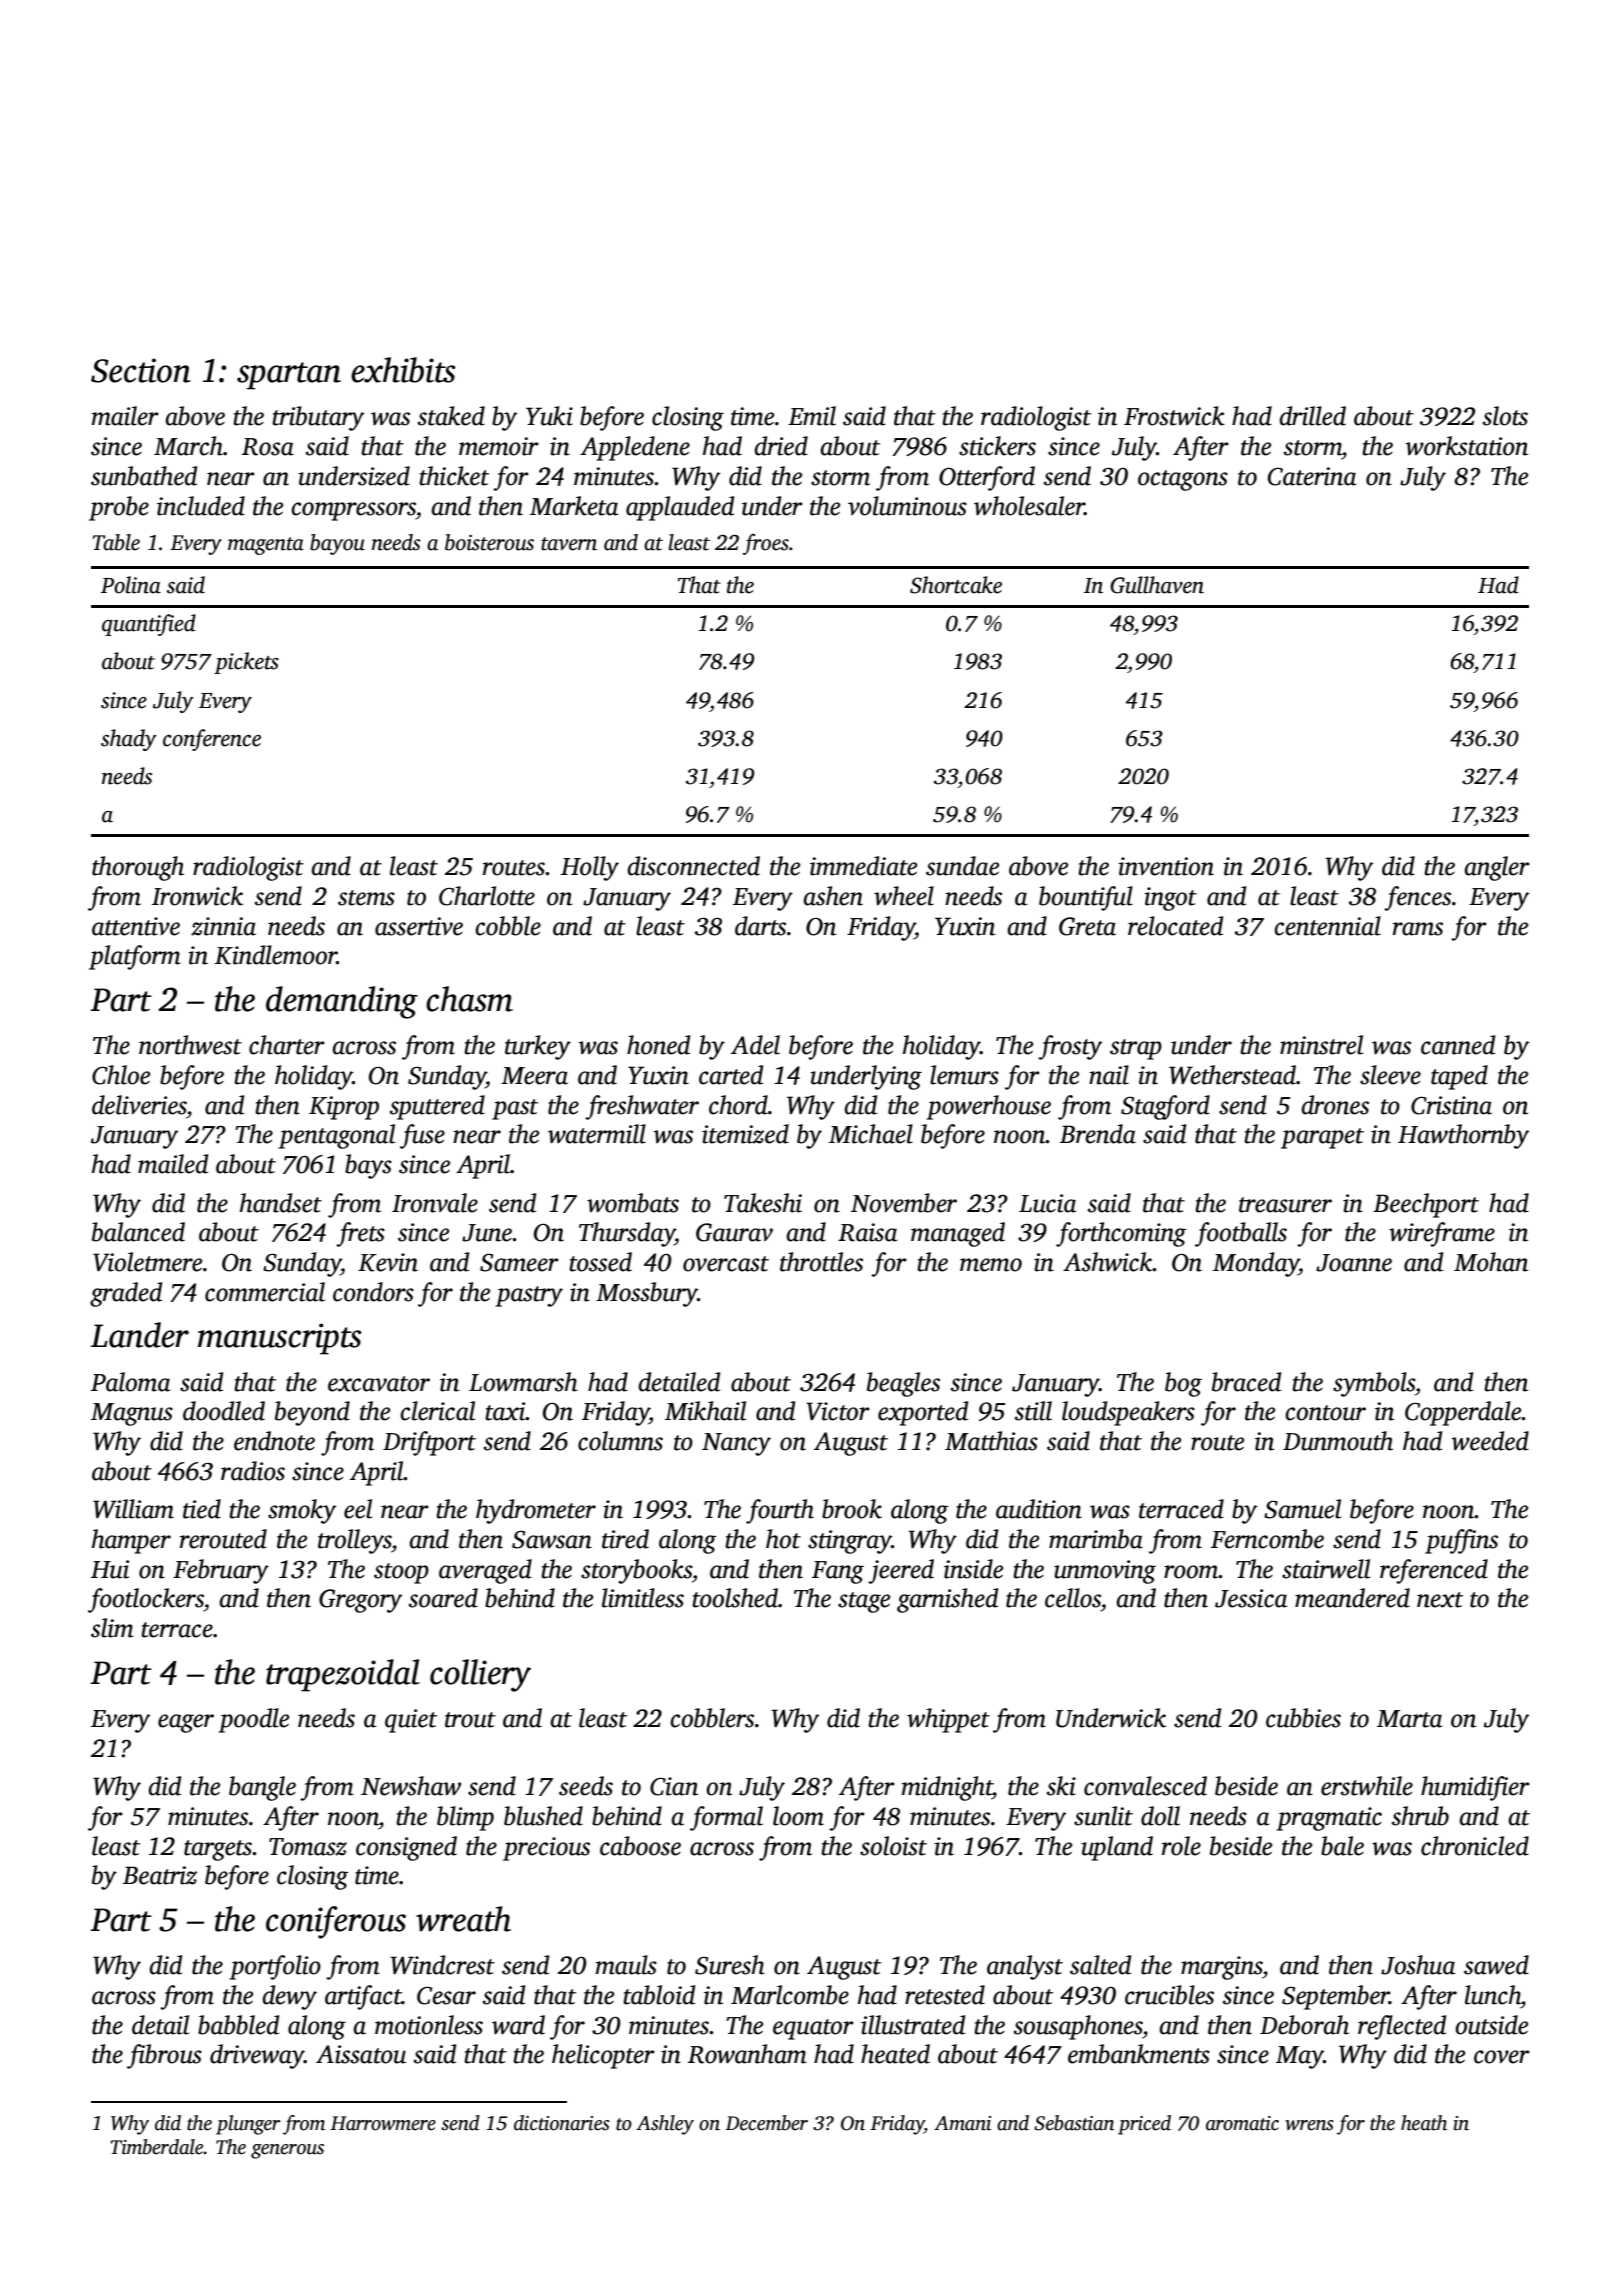 The height and width of the image is (2292, 1620). Describe the element at coordinates (353, 511) in the image. I see `compressors` at that location.
